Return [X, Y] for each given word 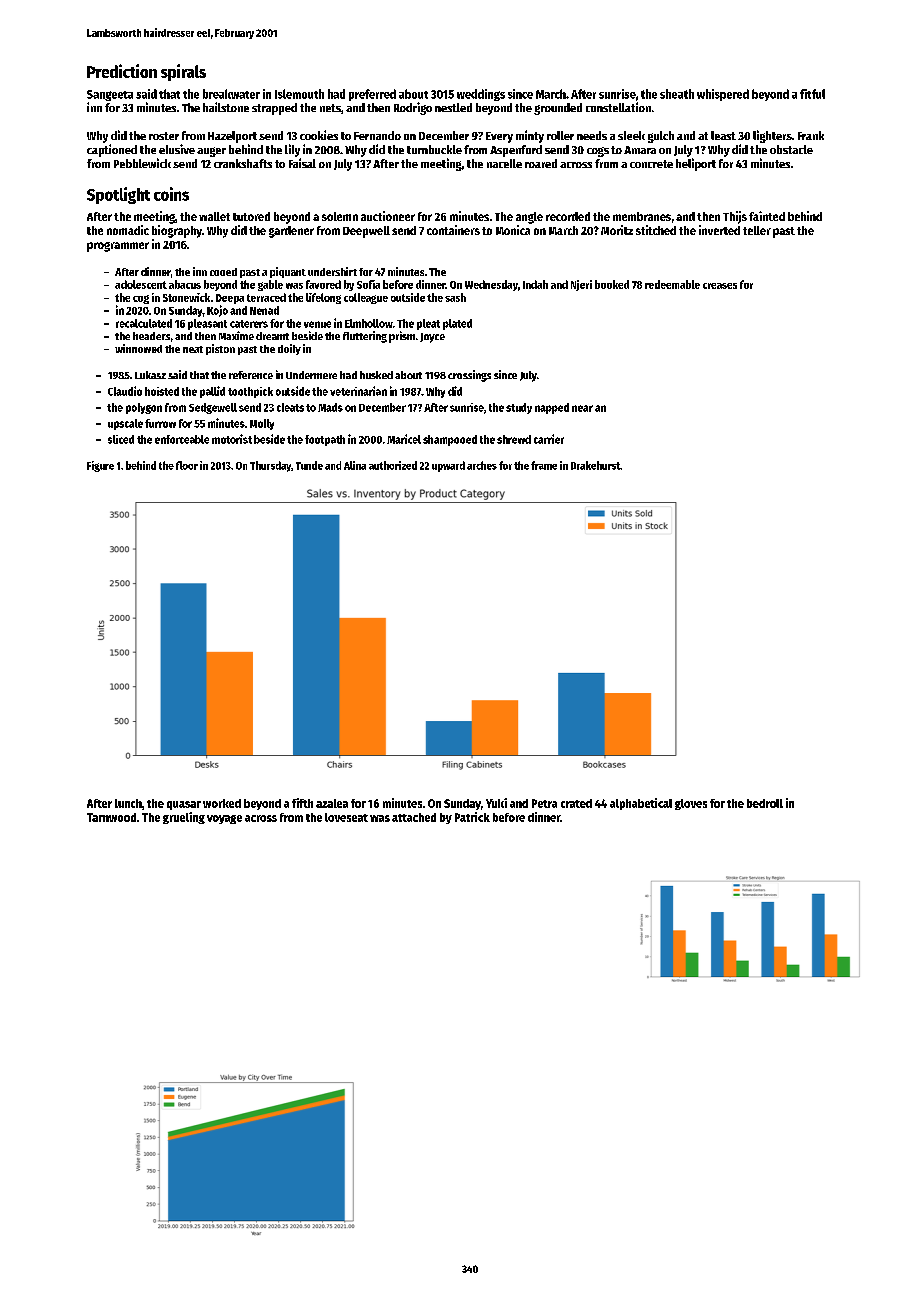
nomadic [128, 230]
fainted [767, 216]
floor [187, 465]
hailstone [226, 107]
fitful [812, 94]
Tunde [309, 465]
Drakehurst [595, 465]
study [519, 408]
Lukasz [150, 375]
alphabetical [641, 804]
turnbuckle [434, 149]
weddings [481, 95]
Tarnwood [111, 817]
